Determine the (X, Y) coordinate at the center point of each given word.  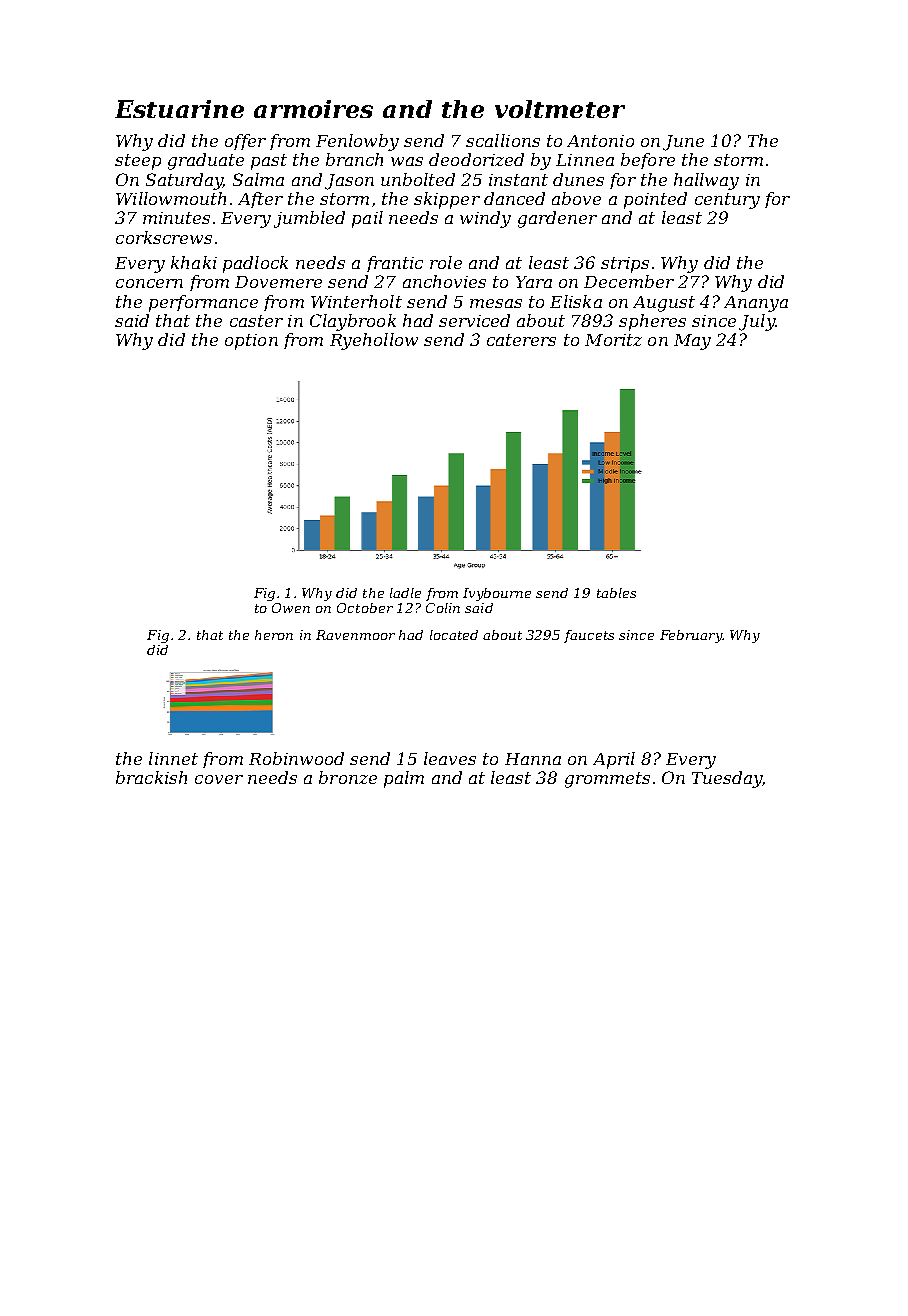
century (727, 201)
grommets (607, 780)
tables (616, 593)
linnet (173, 758)
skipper (447, 200)
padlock (255, 264)
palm (404, 779)
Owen (291, 608)
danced (514, 198)
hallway (706, 181)
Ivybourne (497, 594)
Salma (258, 179)
